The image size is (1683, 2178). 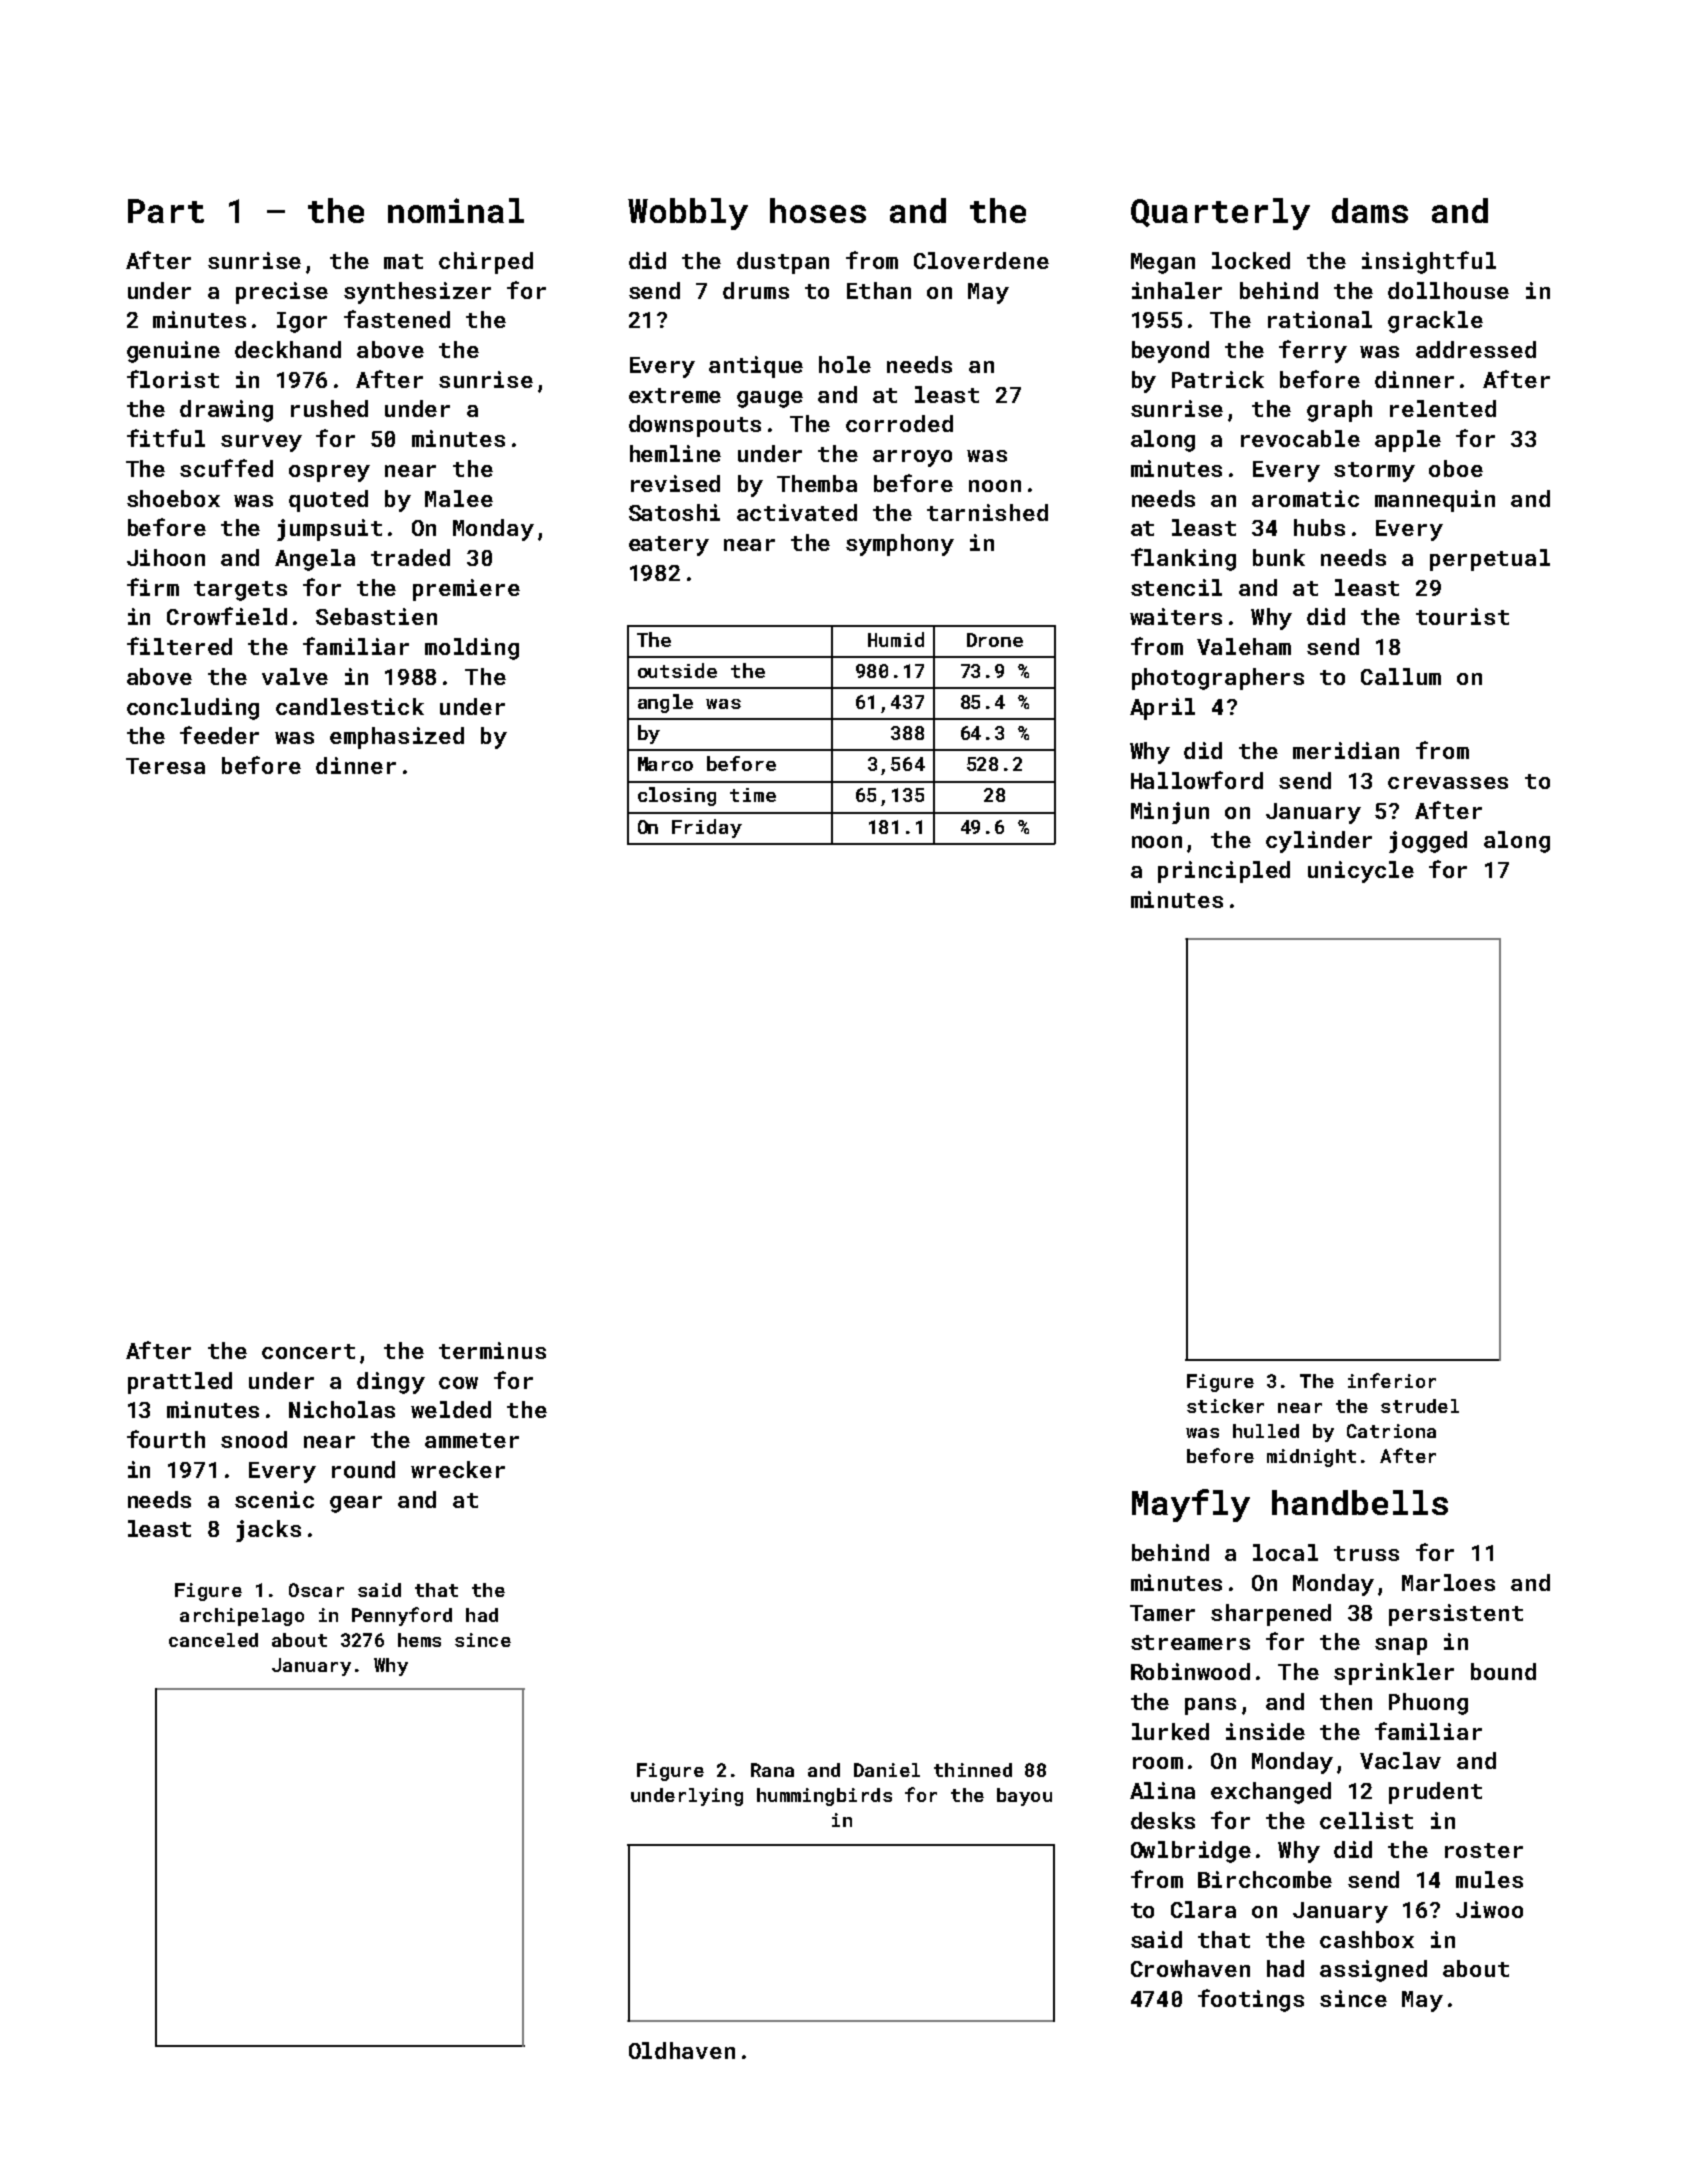 I want to click on Crowhaven, so click(x=1190, y=1968).
